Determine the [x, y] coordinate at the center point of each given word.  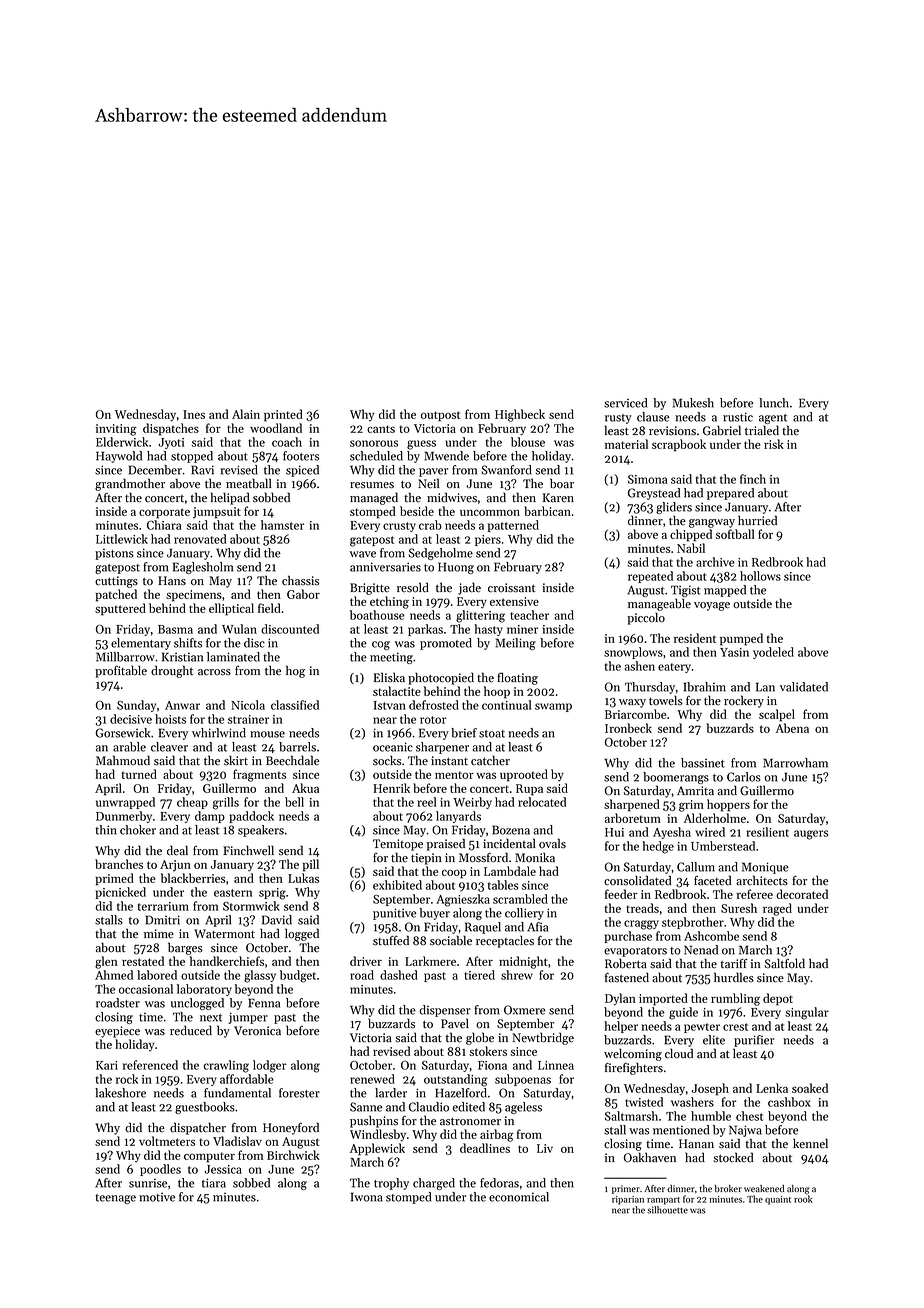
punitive [394, 914]
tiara [214, 1183]
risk [774, 444]
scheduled [376, 456]
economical [519, 1197]
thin [106, 830]
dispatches [171, 429]
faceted [713, 880]
